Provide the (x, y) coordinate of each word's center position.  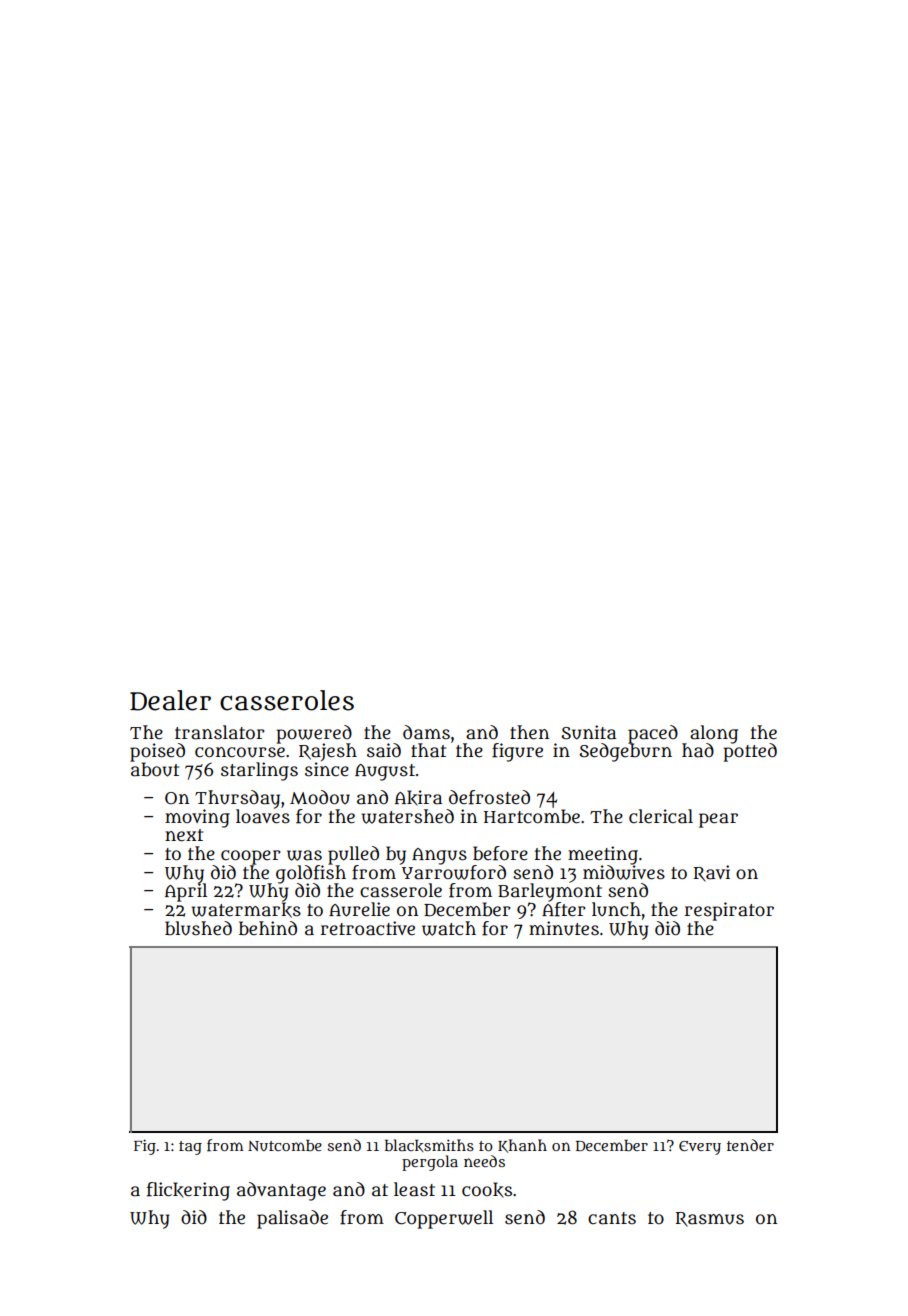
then (529, 732)
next (184, 835)
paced (653, 734)
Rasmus (710, 1219)
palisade (292, 1219)
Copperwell (444, 1219)
